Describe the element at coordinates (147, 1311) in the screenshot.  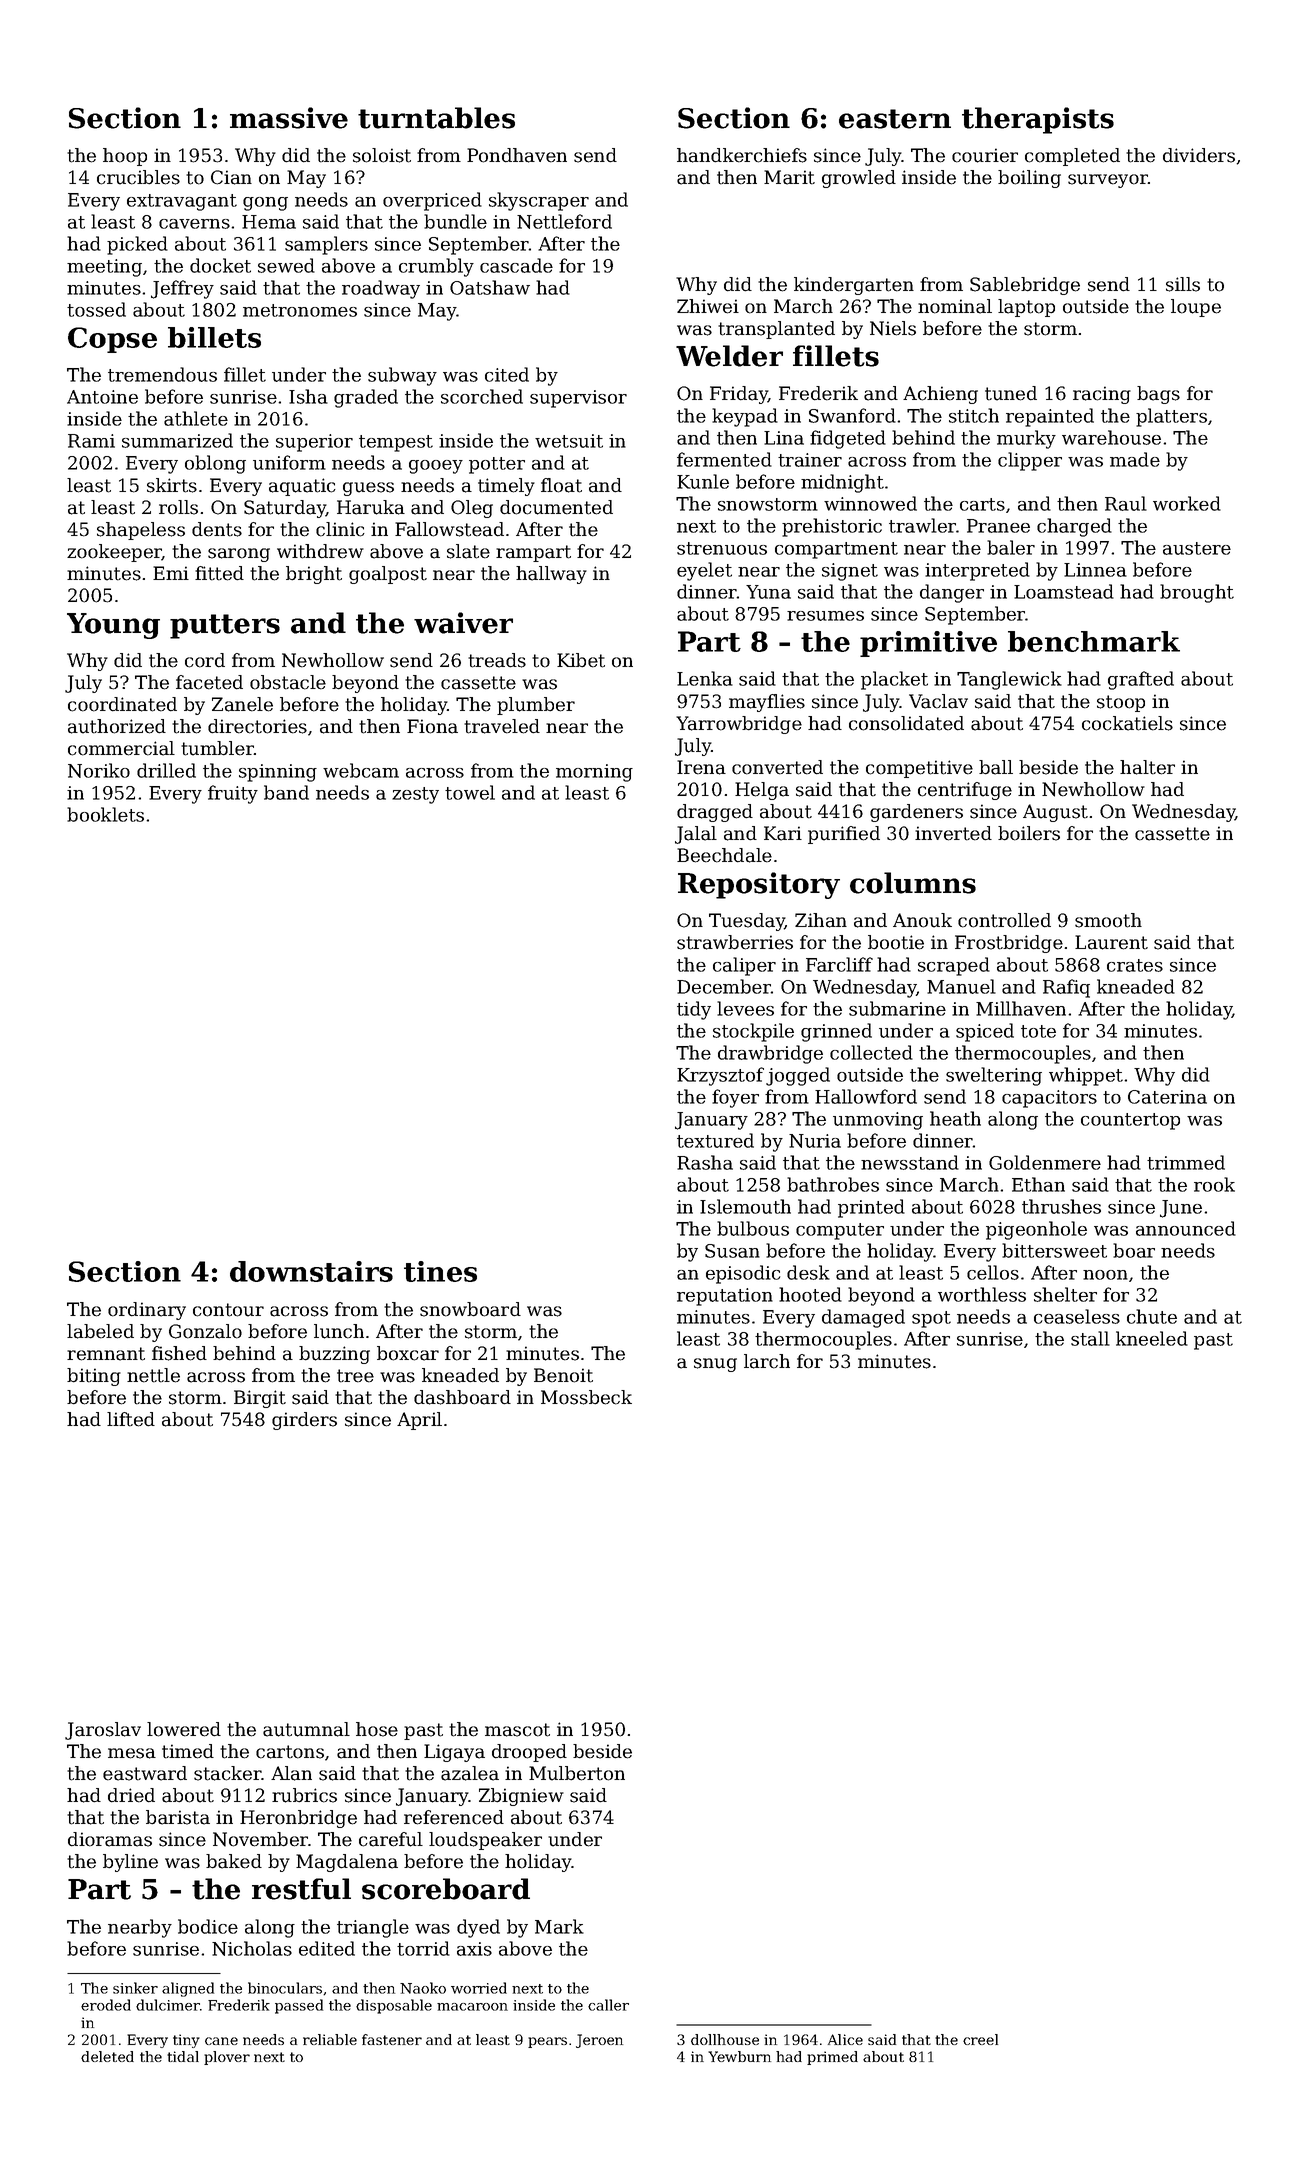
I see `ordinary` at that location.
